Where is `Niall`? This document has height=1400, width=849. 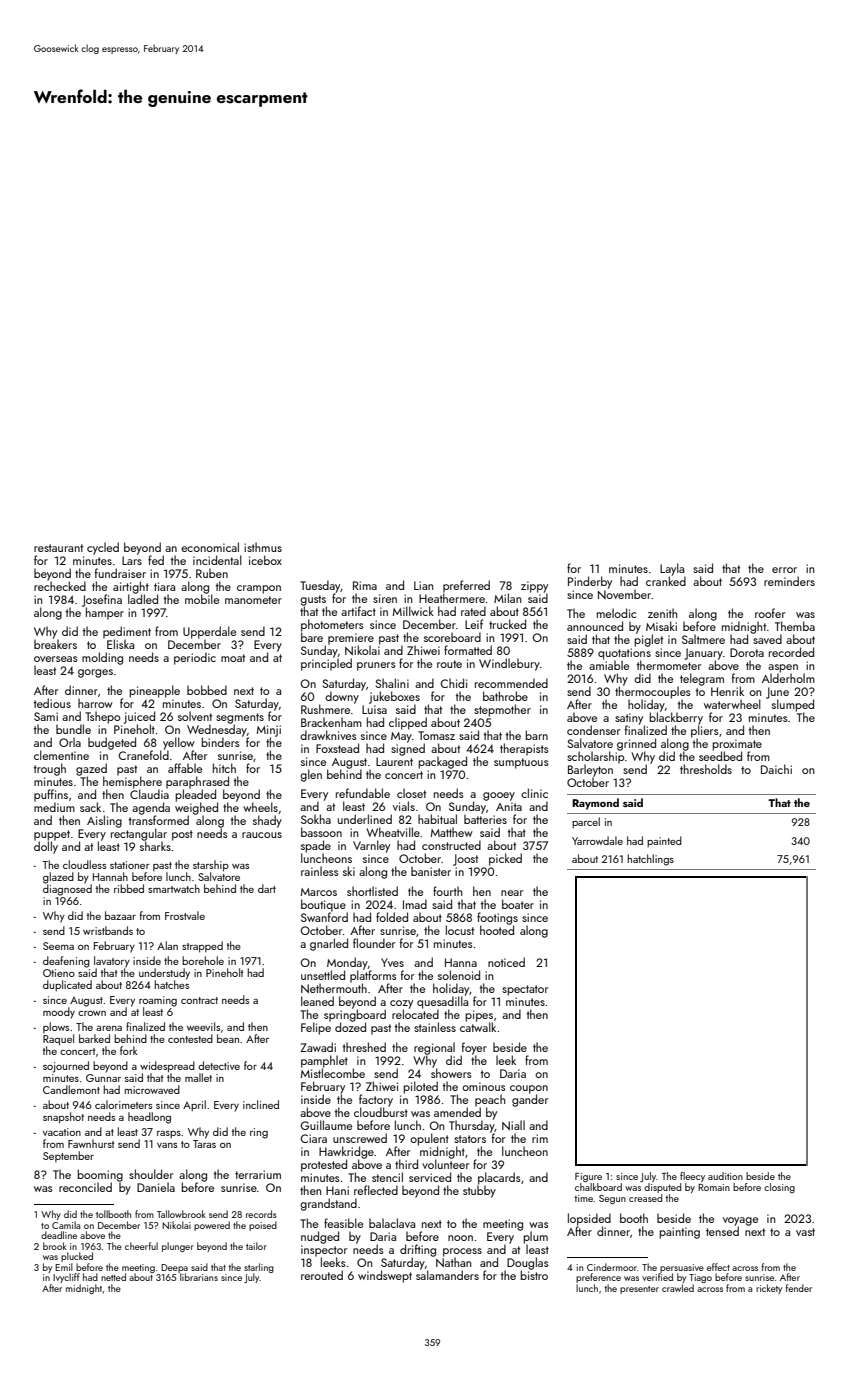
Niall is located at coordinates (513, 1125).
